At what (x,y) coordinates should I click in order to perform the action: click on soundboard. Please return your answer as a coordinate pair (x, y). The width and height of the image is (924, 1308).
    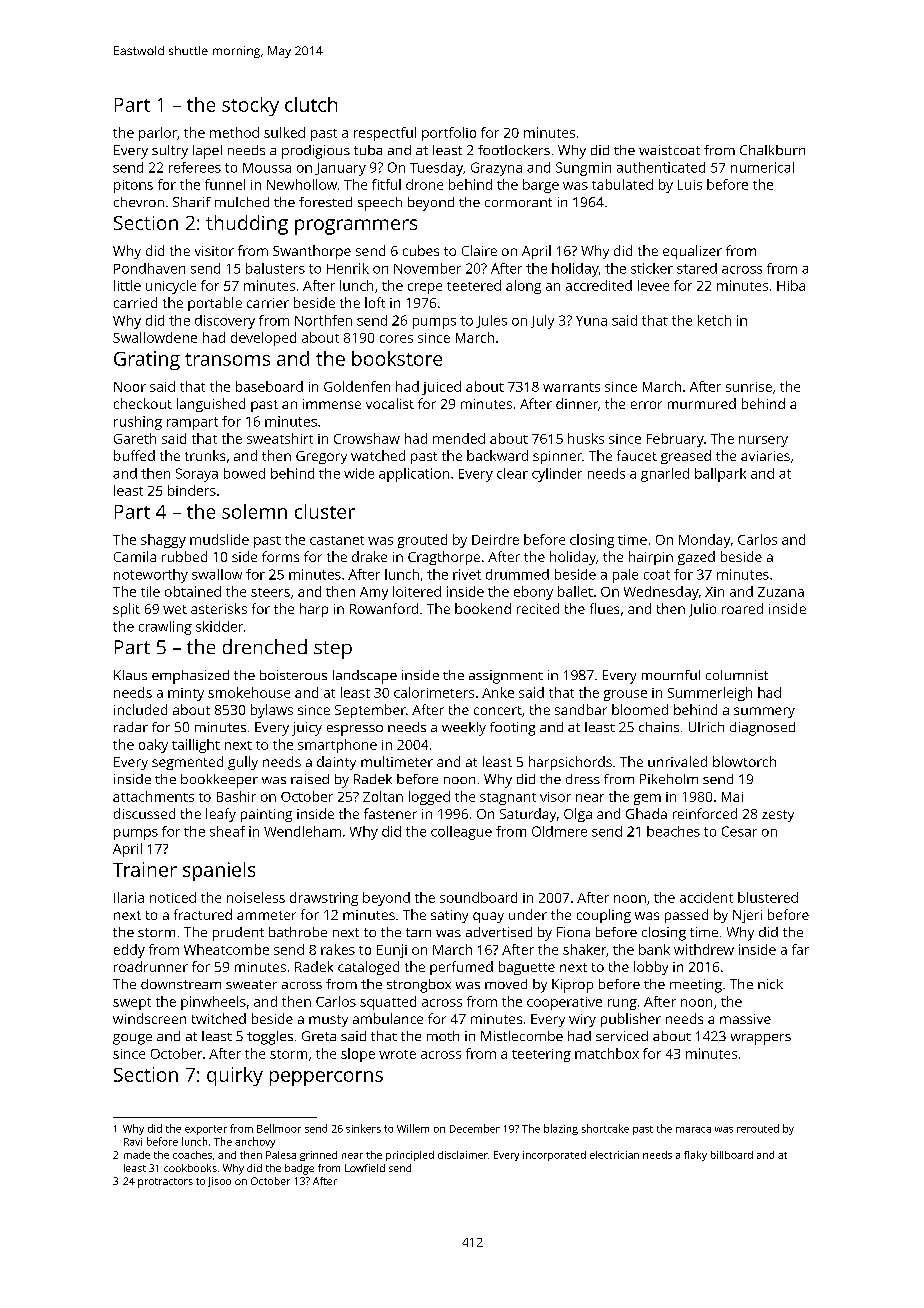
    Looking at the image, I should click on (478, 897).
